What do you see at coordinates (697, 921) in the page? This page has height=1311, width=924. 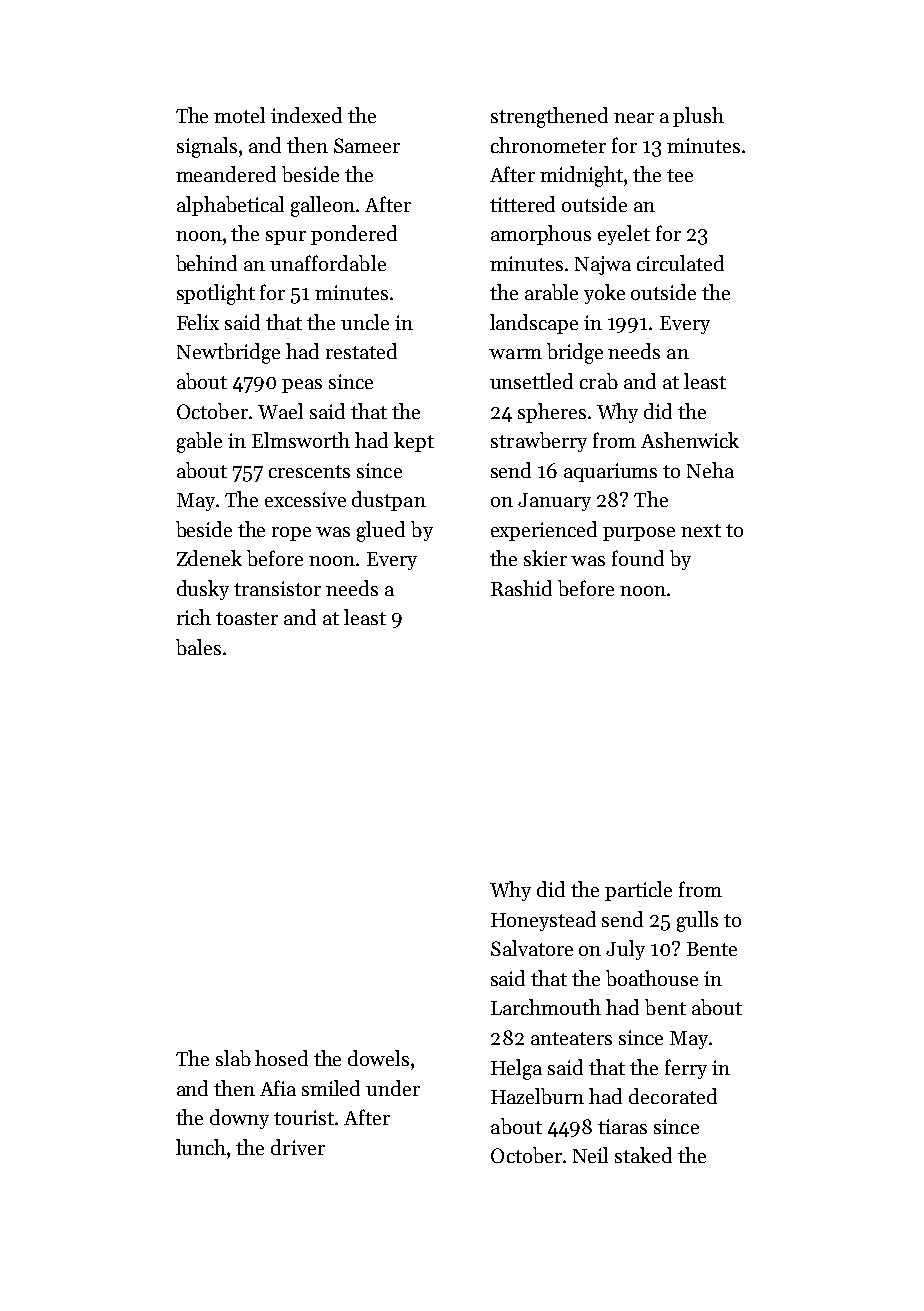 I see `gulls` at bounding box center [697, 921].
